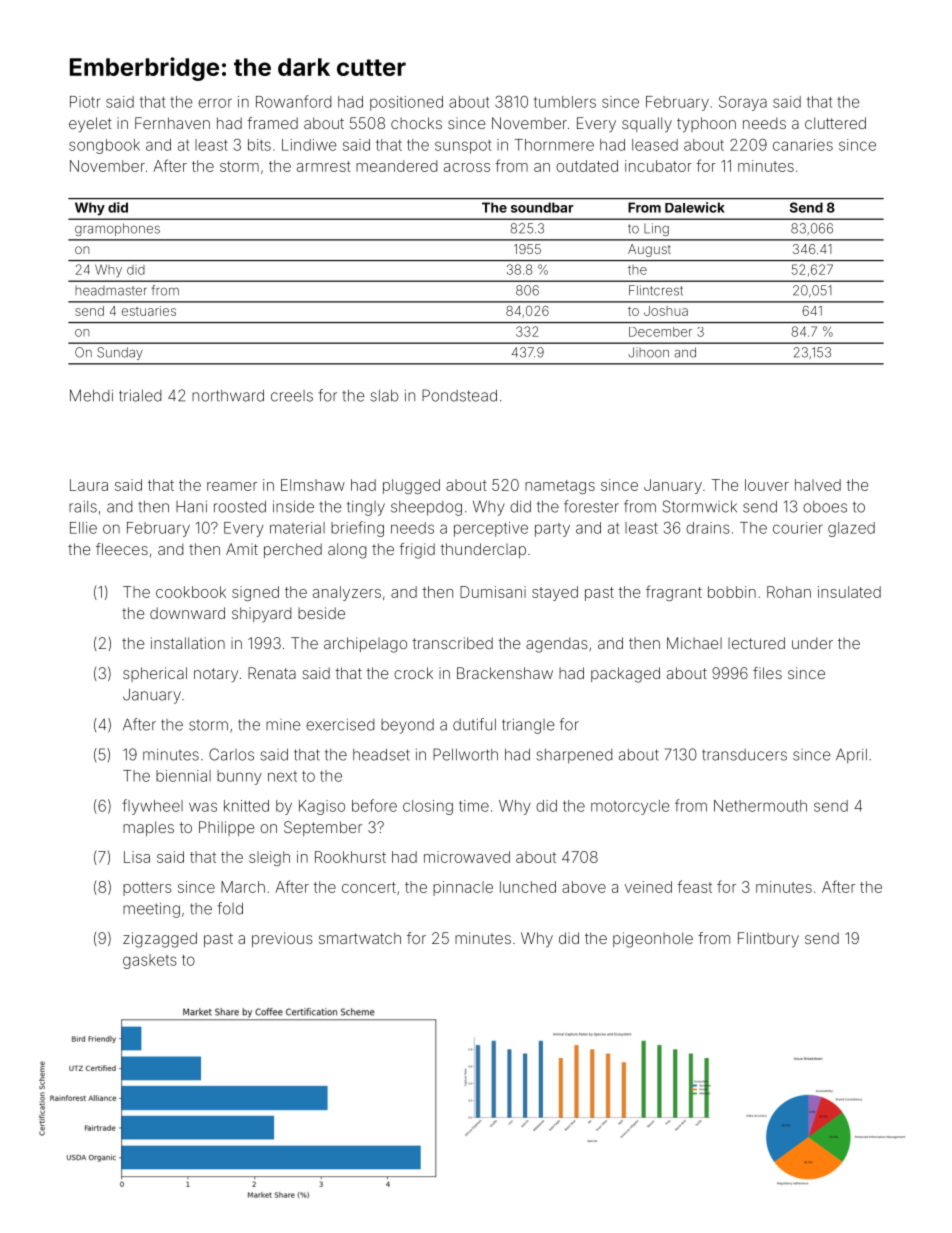 This screenshot has height=1233, width=952. I want to click on tumblers, so click(565, 102).
